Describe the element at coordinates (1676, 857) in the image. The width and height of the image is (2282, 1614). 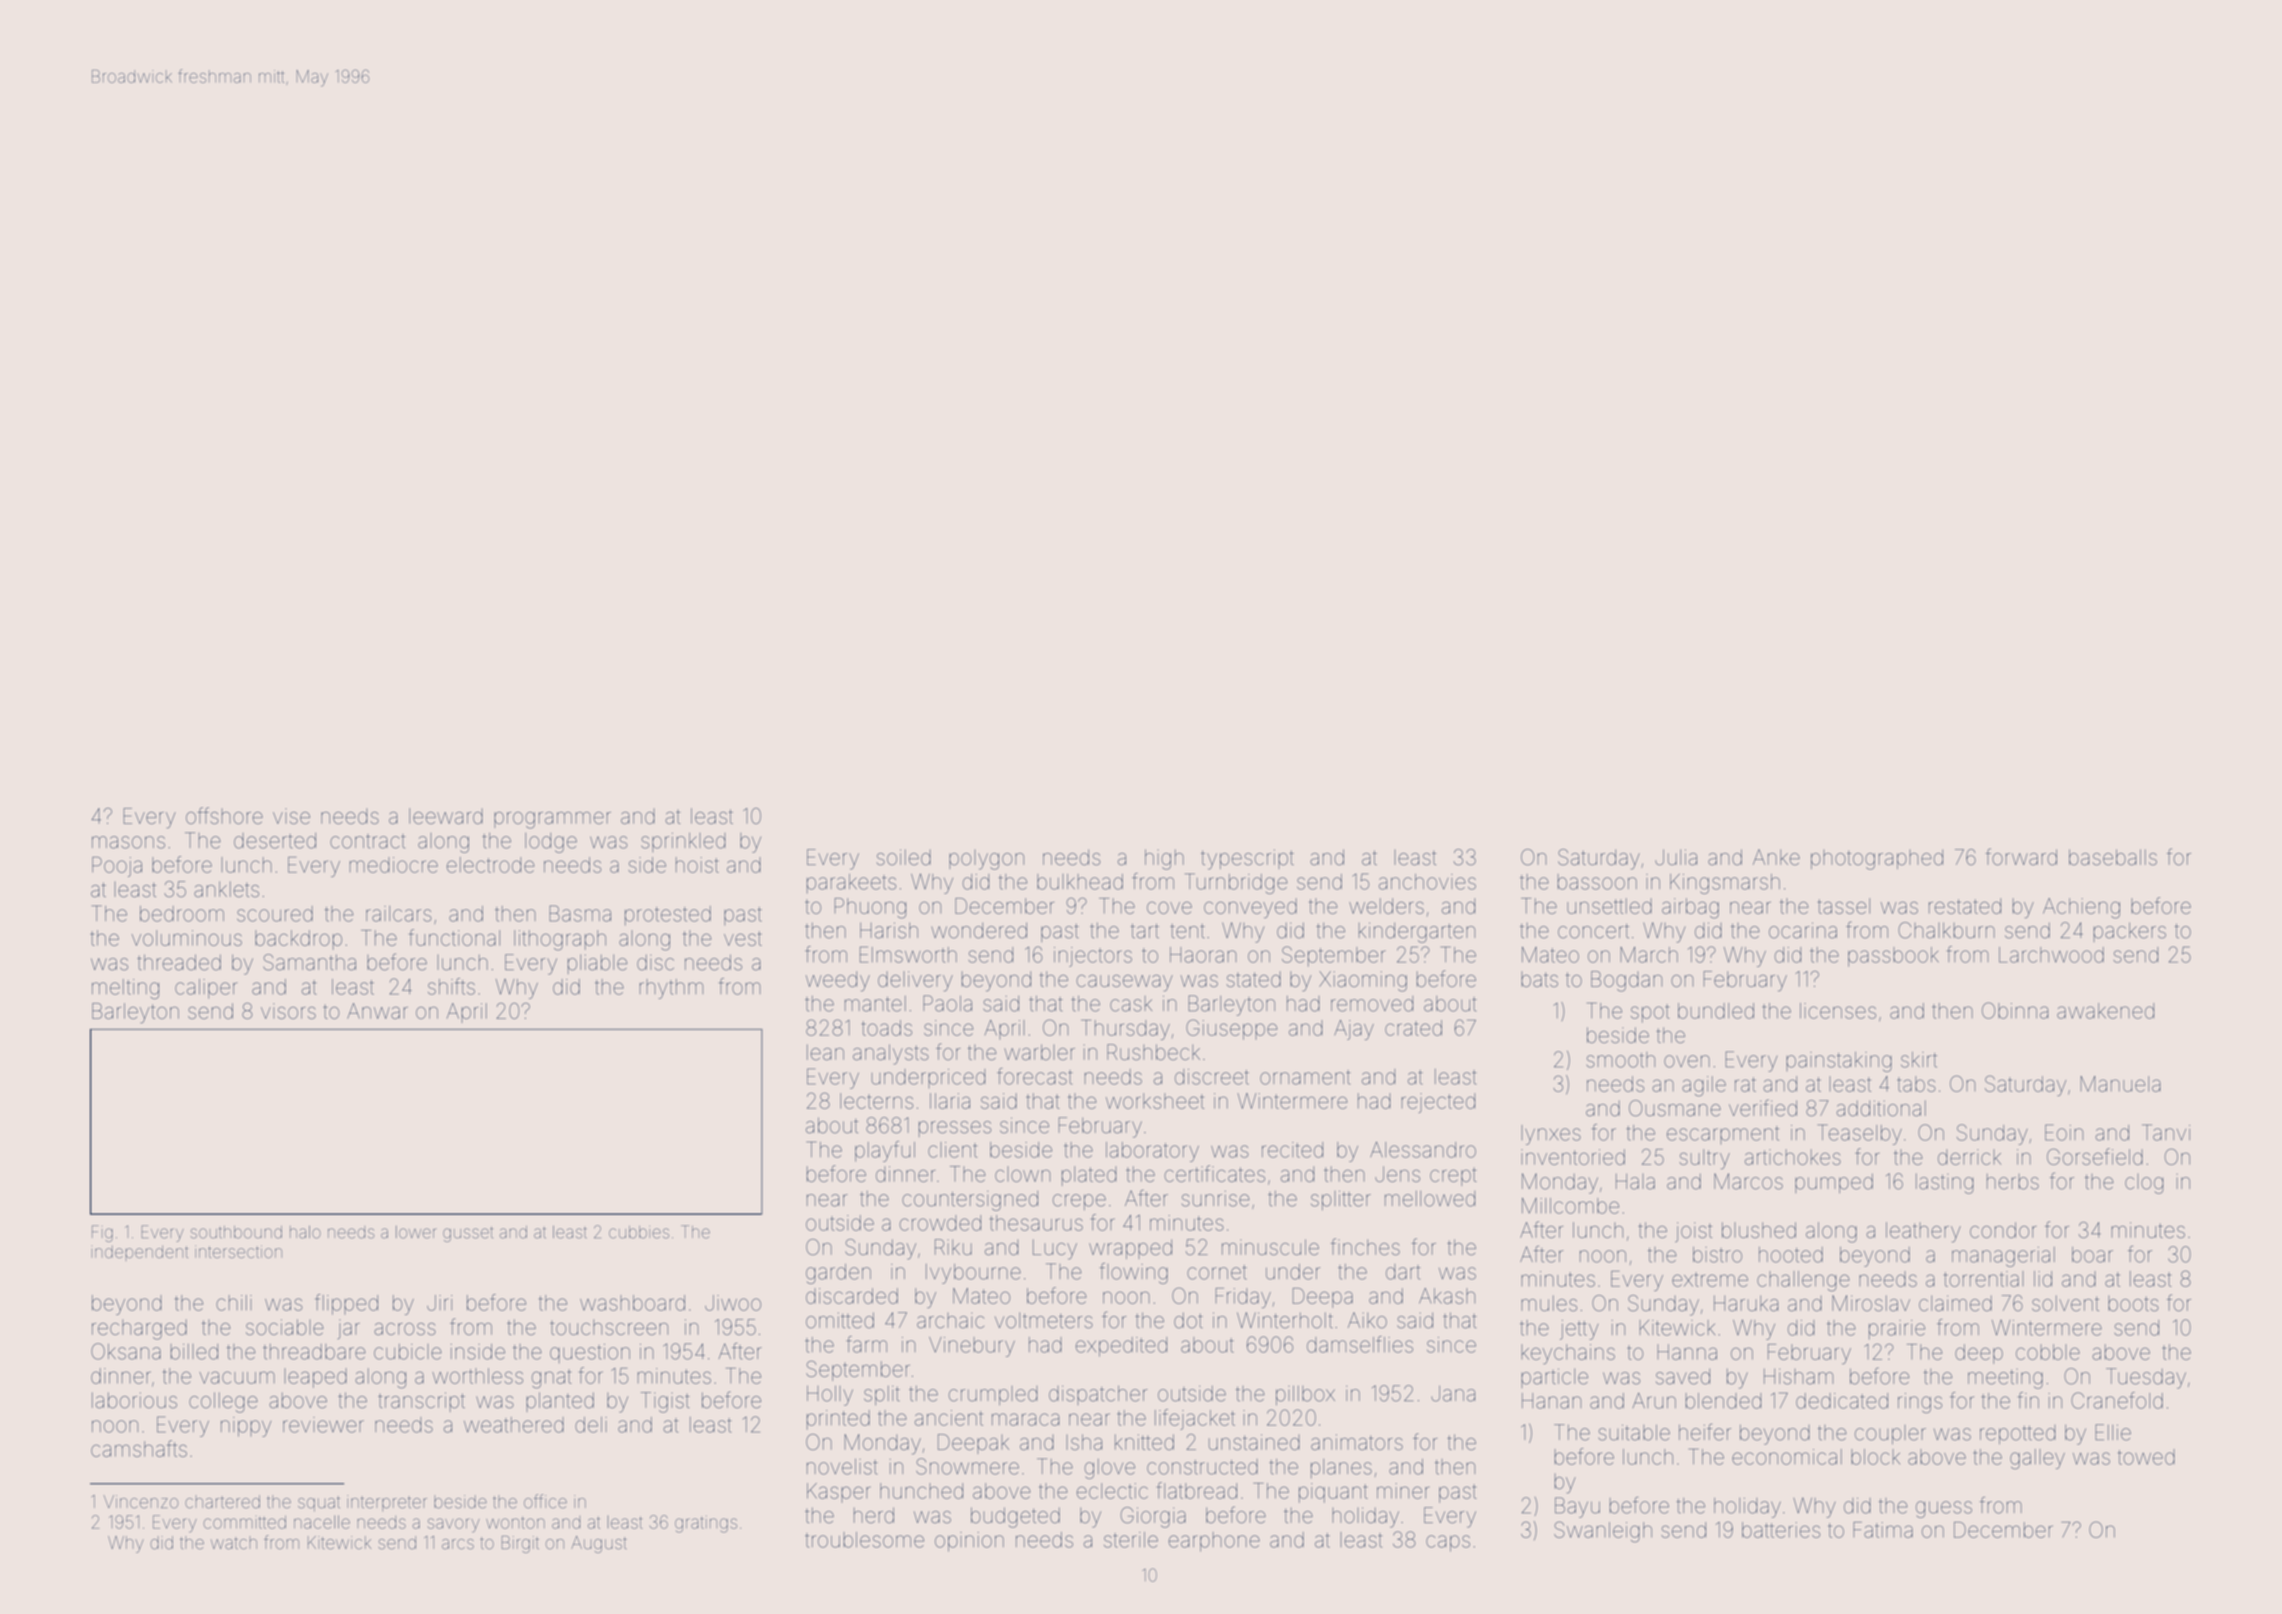
I see `Julia` at that location.
